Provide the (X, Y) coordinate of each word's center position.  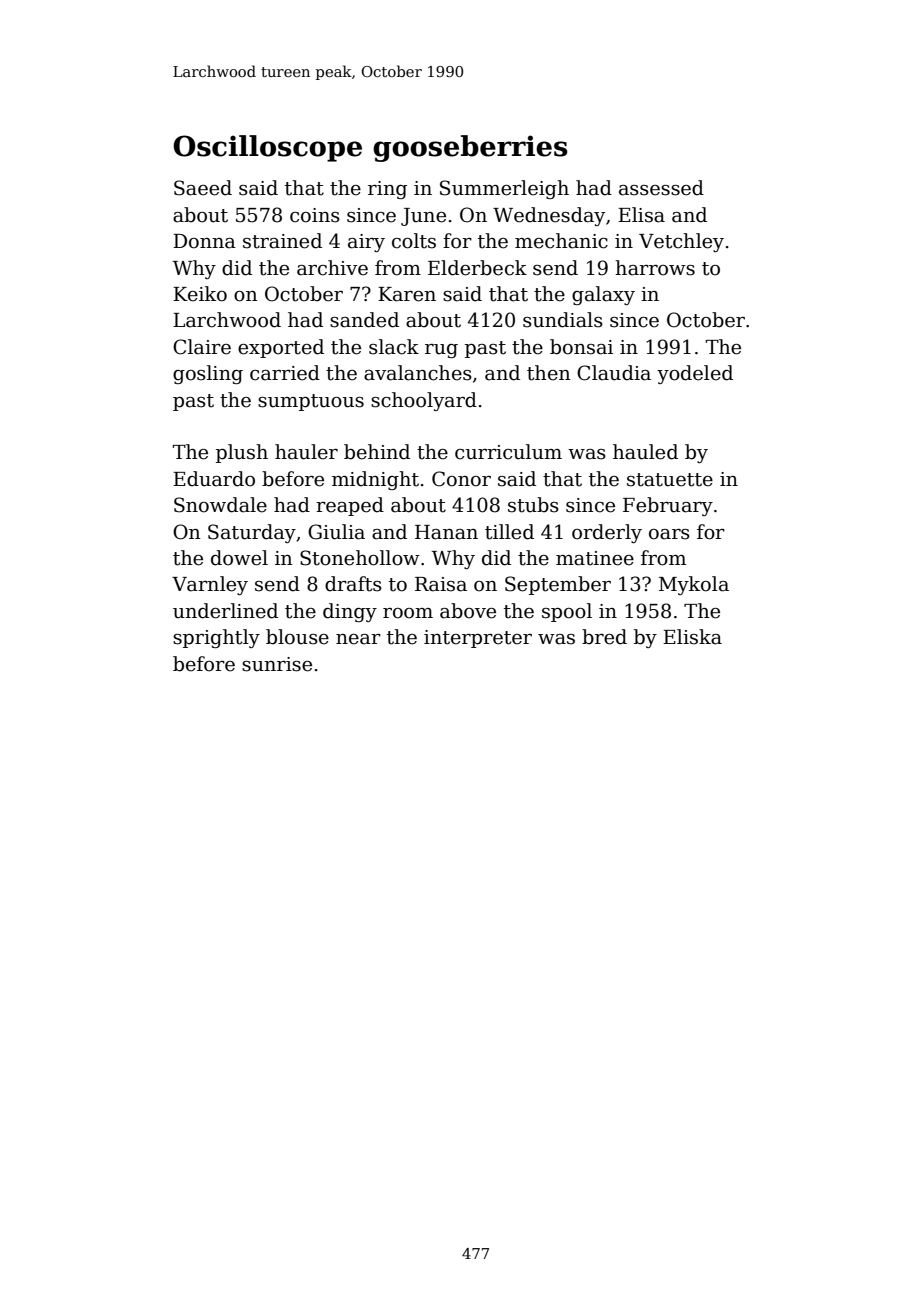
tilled (509, 532)
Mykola (694, 585)
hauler (306, 452)
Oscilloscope (267, 148)
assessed (661, 188)
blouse (297, 637)
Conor (461, 479)
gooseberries (470, 148)
